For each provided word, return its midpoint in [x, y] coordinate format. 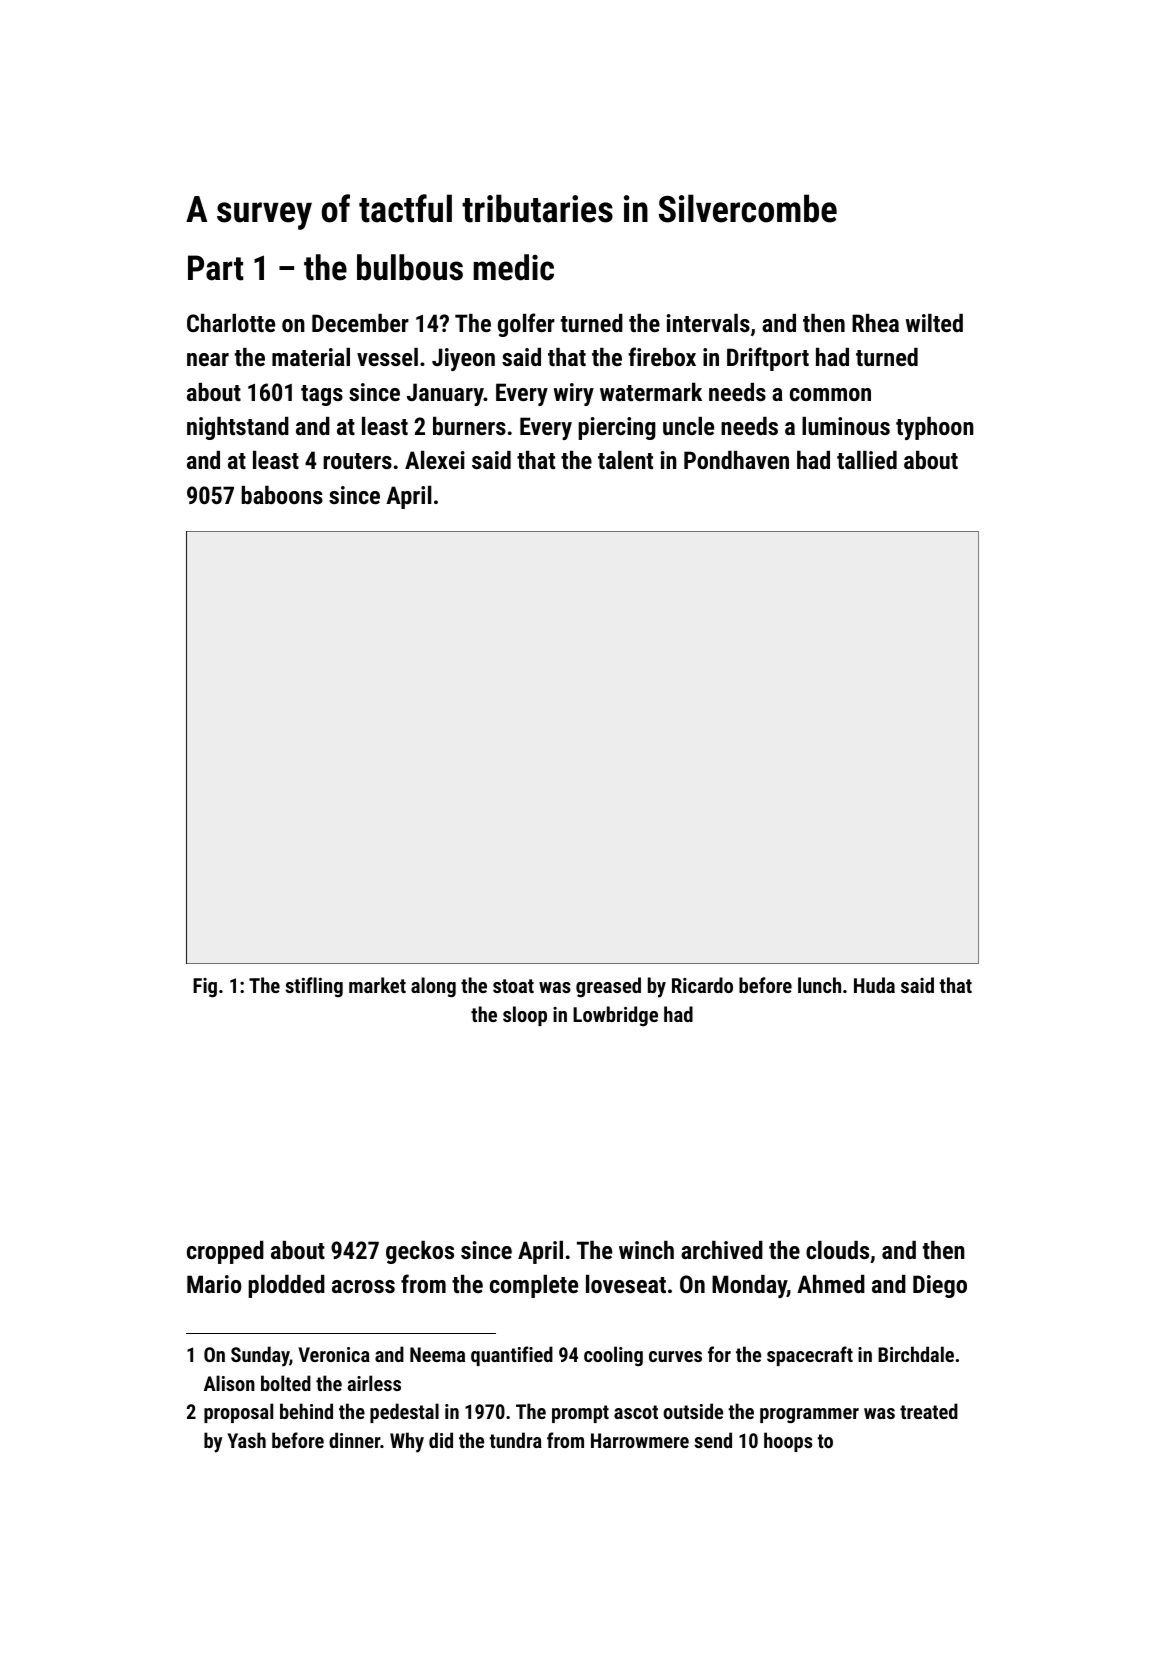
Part [215, 268]
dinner [354, 1440]
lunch [819, 985]
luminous [846, 426]
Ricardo [702, 985]
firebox [662, 356]
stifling [314, 987]
